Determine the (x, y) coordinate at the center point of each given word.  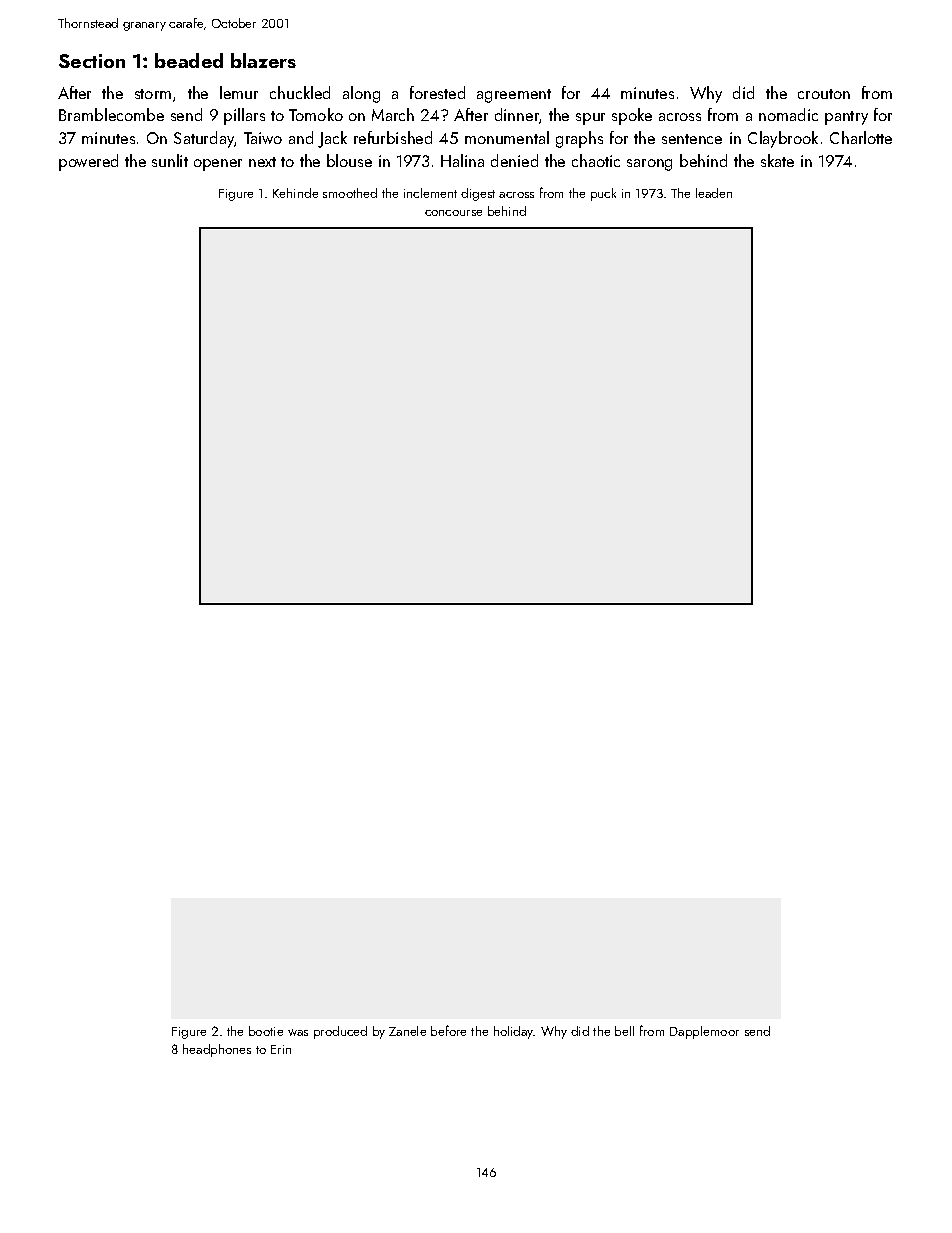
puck (603, 194)
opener (218, 165)
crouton (824, 94)
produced (340, 1032)
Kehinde (295, 193)
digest (478, 194)
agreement (514, 96)
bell (624, 1031)
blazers (263, 60)
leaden (714, 193)
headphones (217, 1050)
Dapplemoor (704, 1032)
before (448, 1030)
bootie (266, 1031)
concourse (453, 213)
